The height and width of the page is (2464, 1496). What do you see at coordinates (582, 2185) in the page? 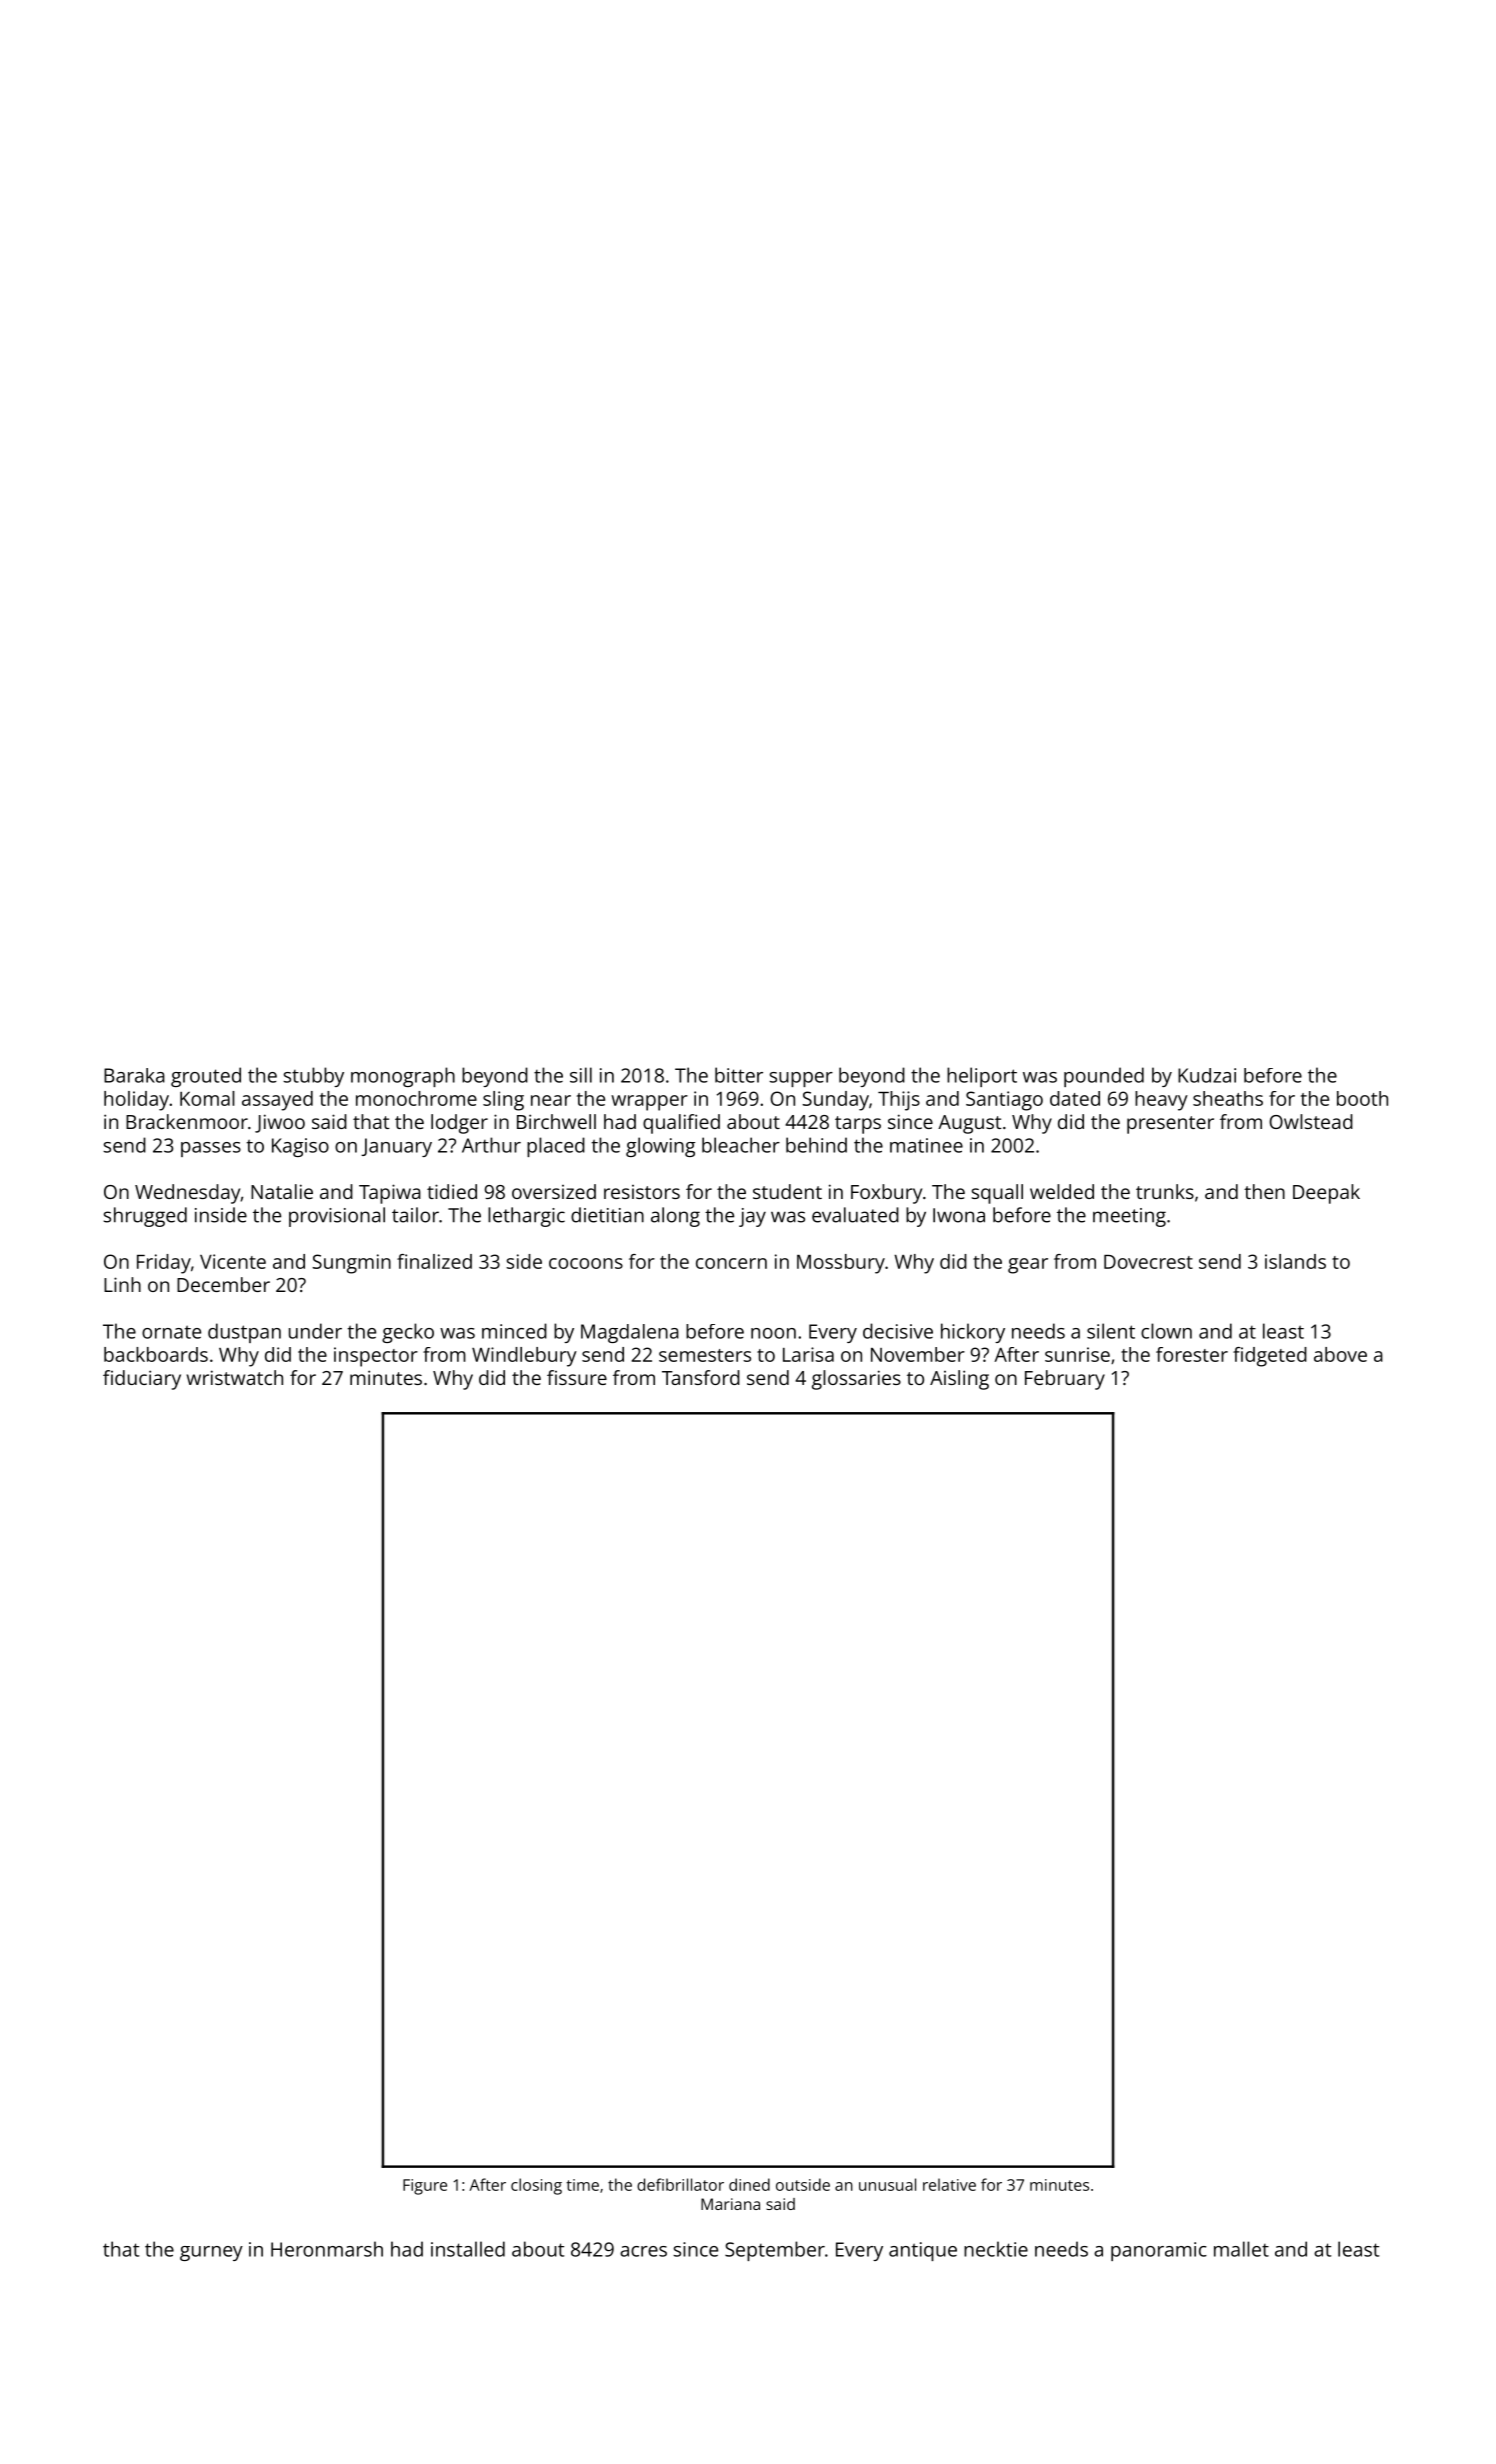
I see `time` at bounding box center [582, 2185].
